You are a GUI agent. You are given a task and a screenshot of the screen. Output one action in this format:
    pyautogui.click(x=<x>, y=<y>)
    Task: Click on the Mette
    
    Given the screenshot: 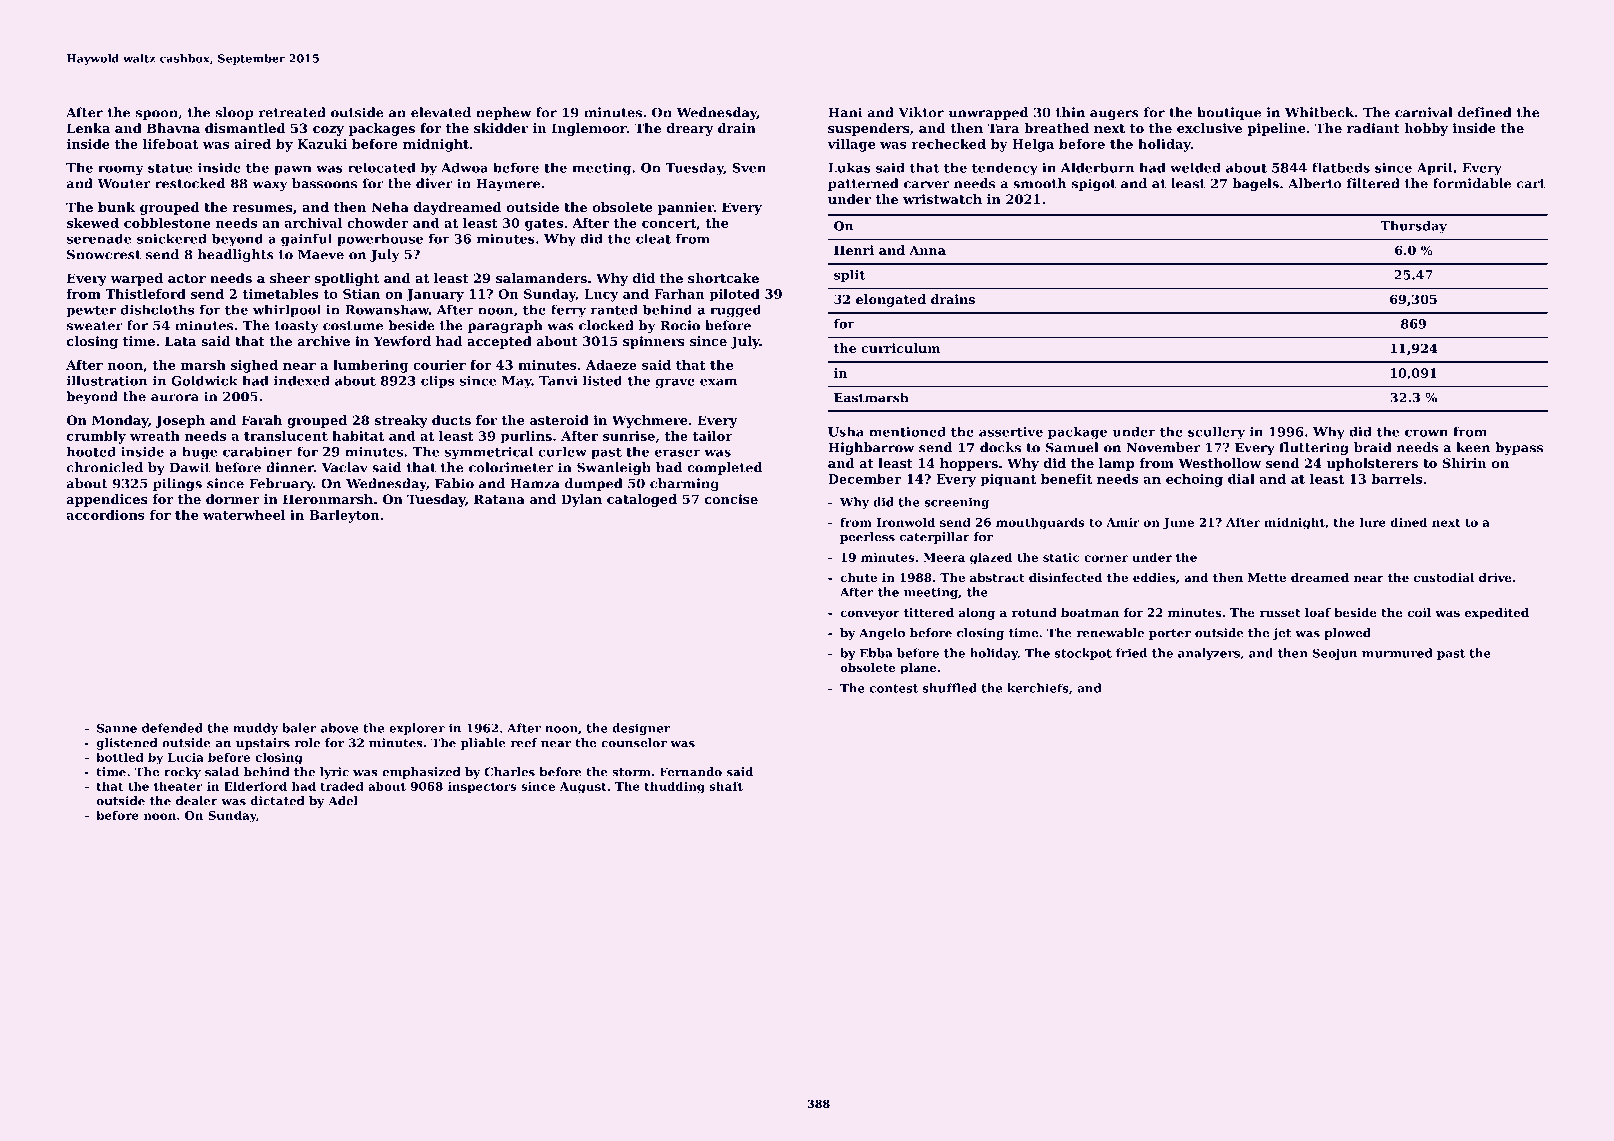 What is the action you would take?
    pyautogui.click(x=1267, y=577)
